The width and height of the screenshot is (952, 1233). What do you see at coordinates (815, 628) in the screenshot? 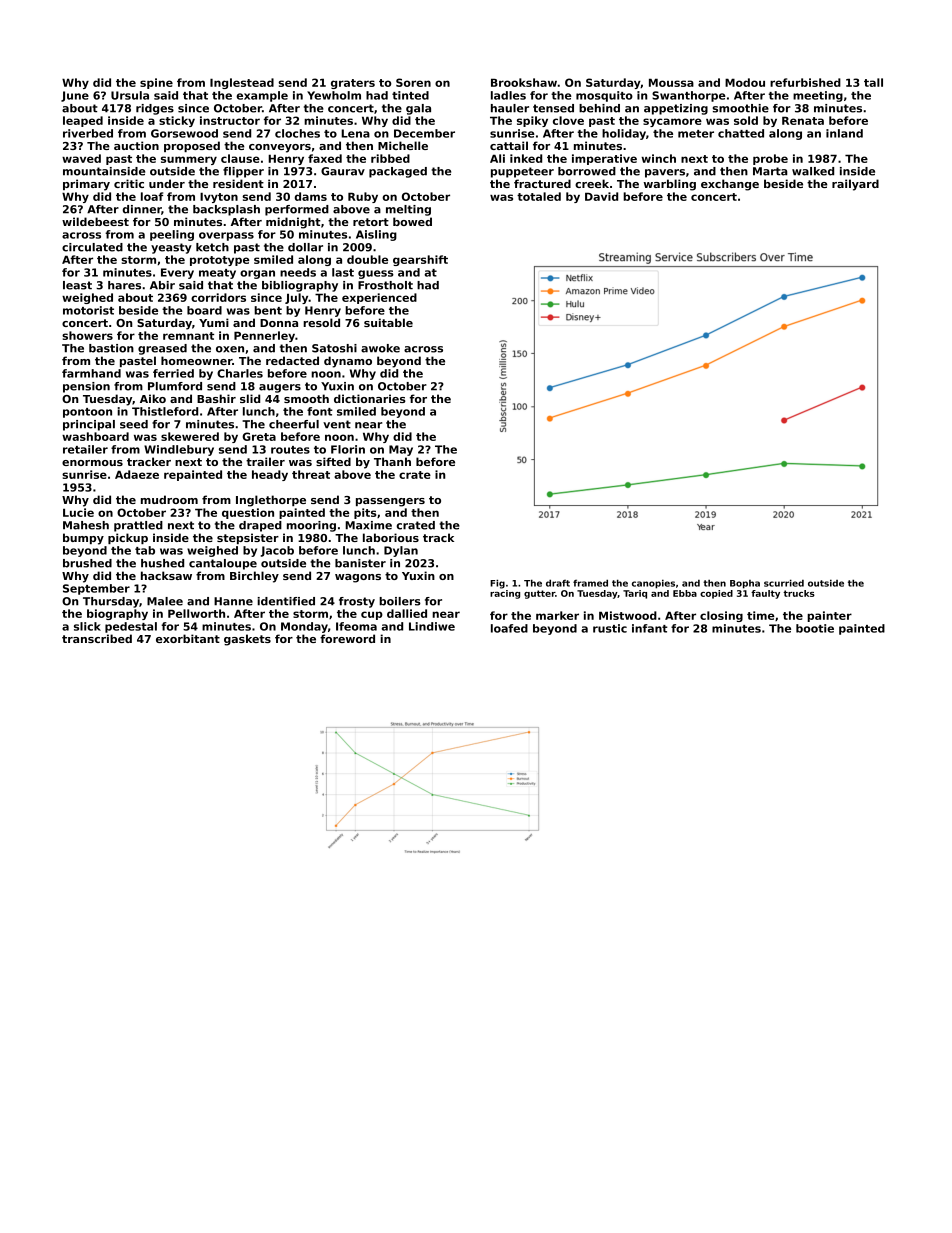
I see `bootie` at bounding box center [815, 628].
